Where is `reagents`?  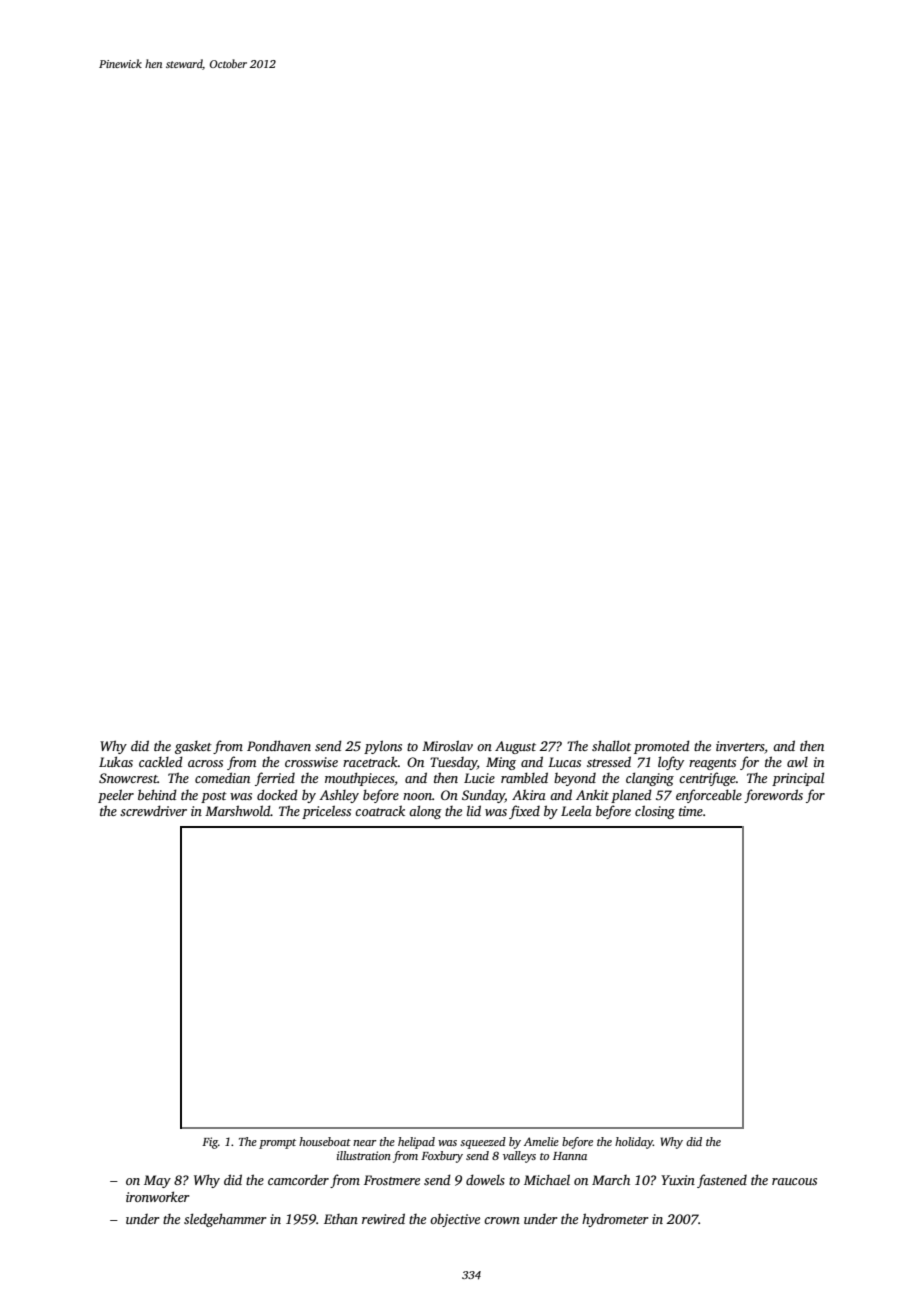
reagents is located at coordinates (712, 764).
